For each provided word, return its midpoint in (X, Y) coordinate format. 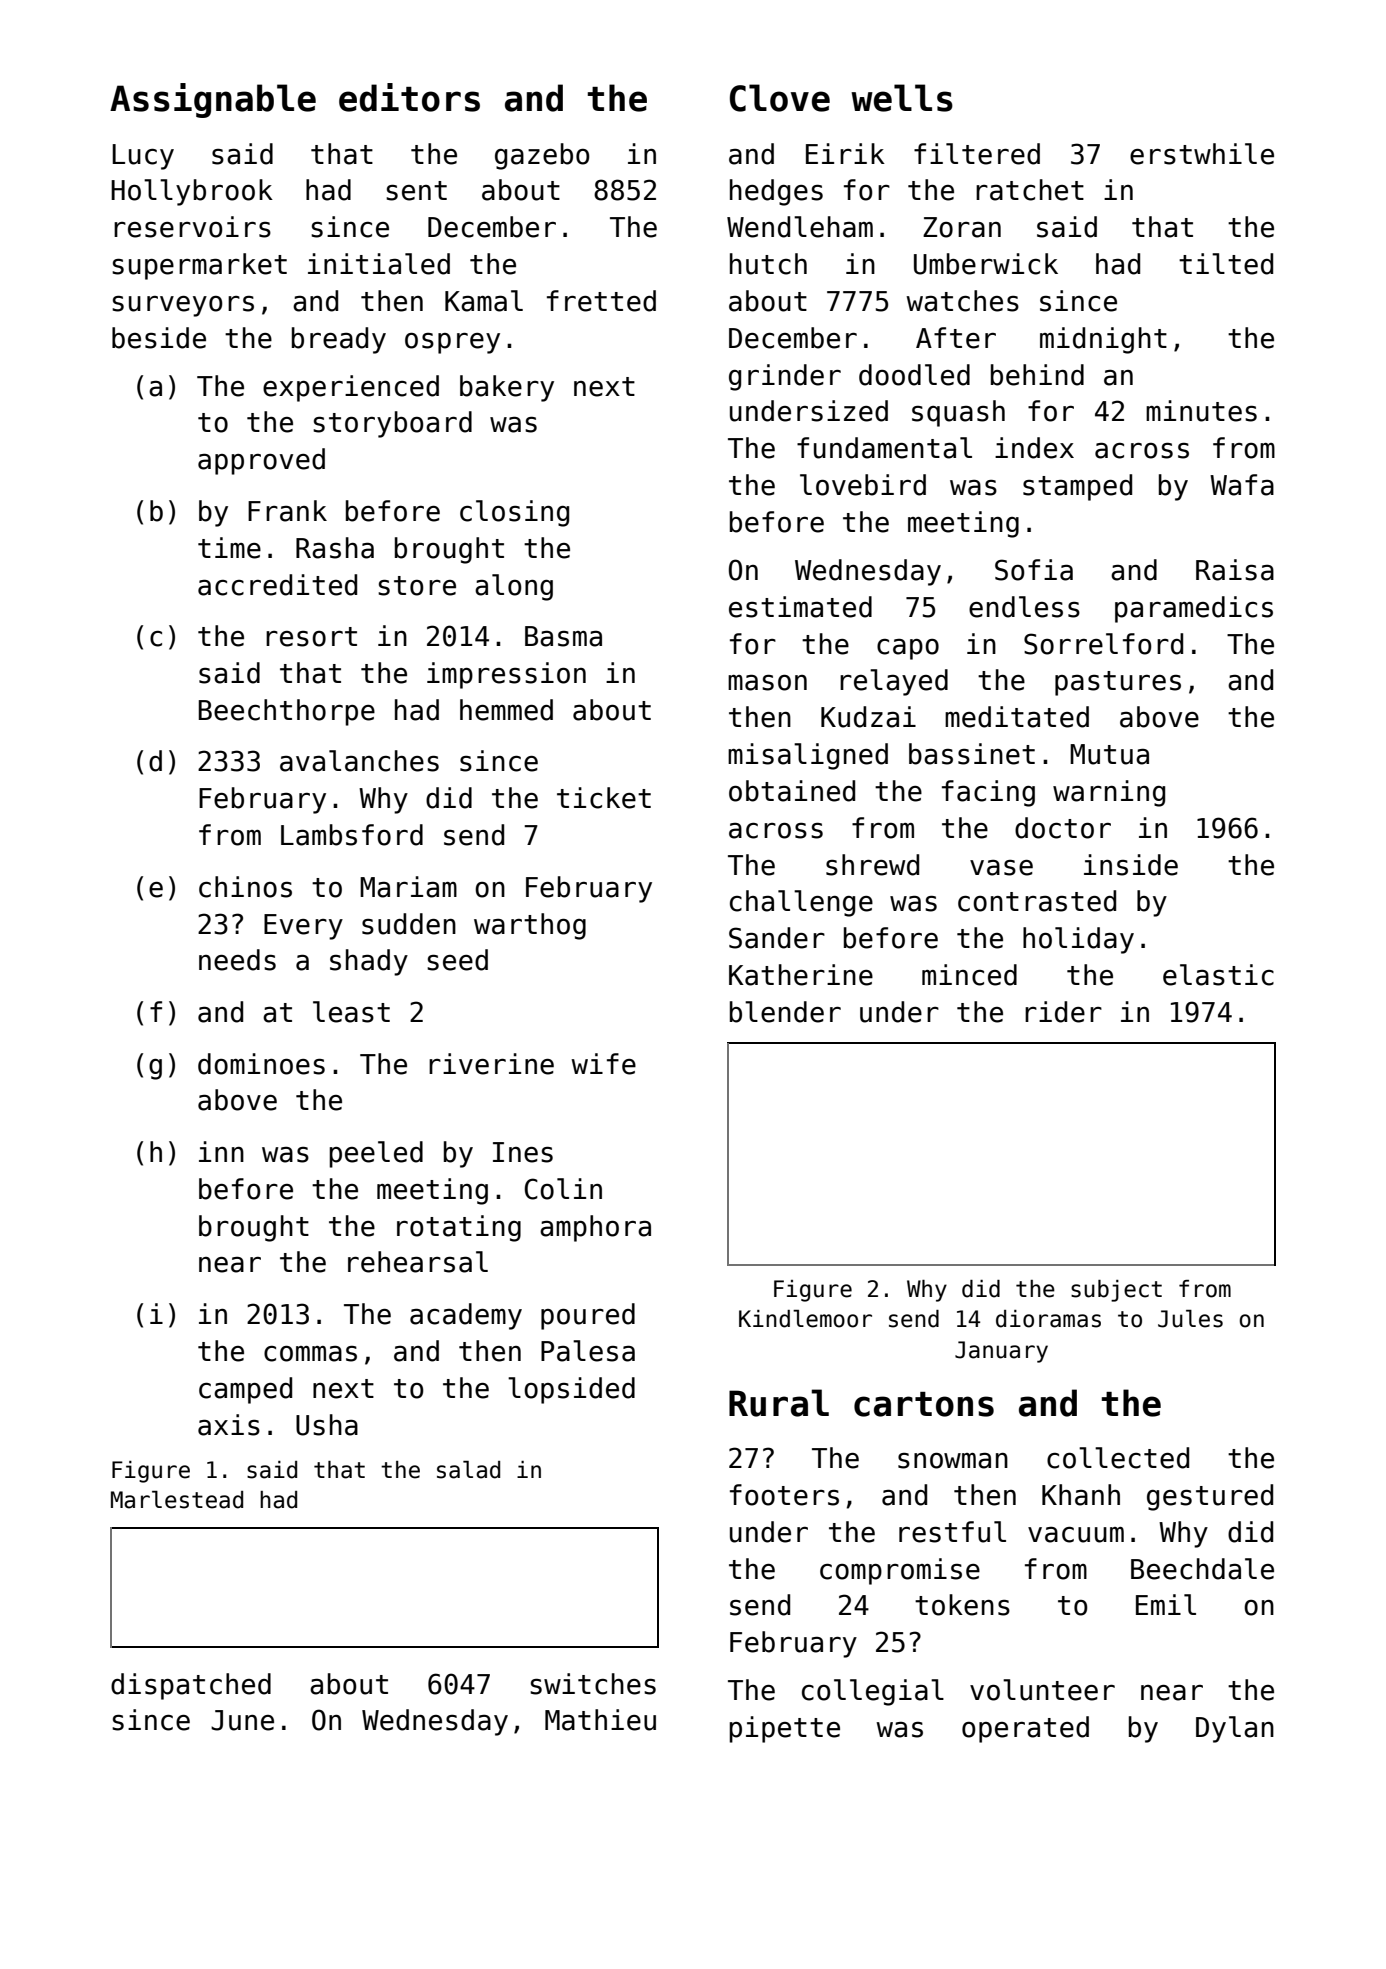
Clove (780, 98)
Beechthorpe (287, 712)
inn (221, 1151)
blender (785, 1012)
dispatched (191, 1686)
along (514, 587)
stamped (1077, 487)
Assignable (213, 100)
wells (902, 98)
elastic (1218, 975)
